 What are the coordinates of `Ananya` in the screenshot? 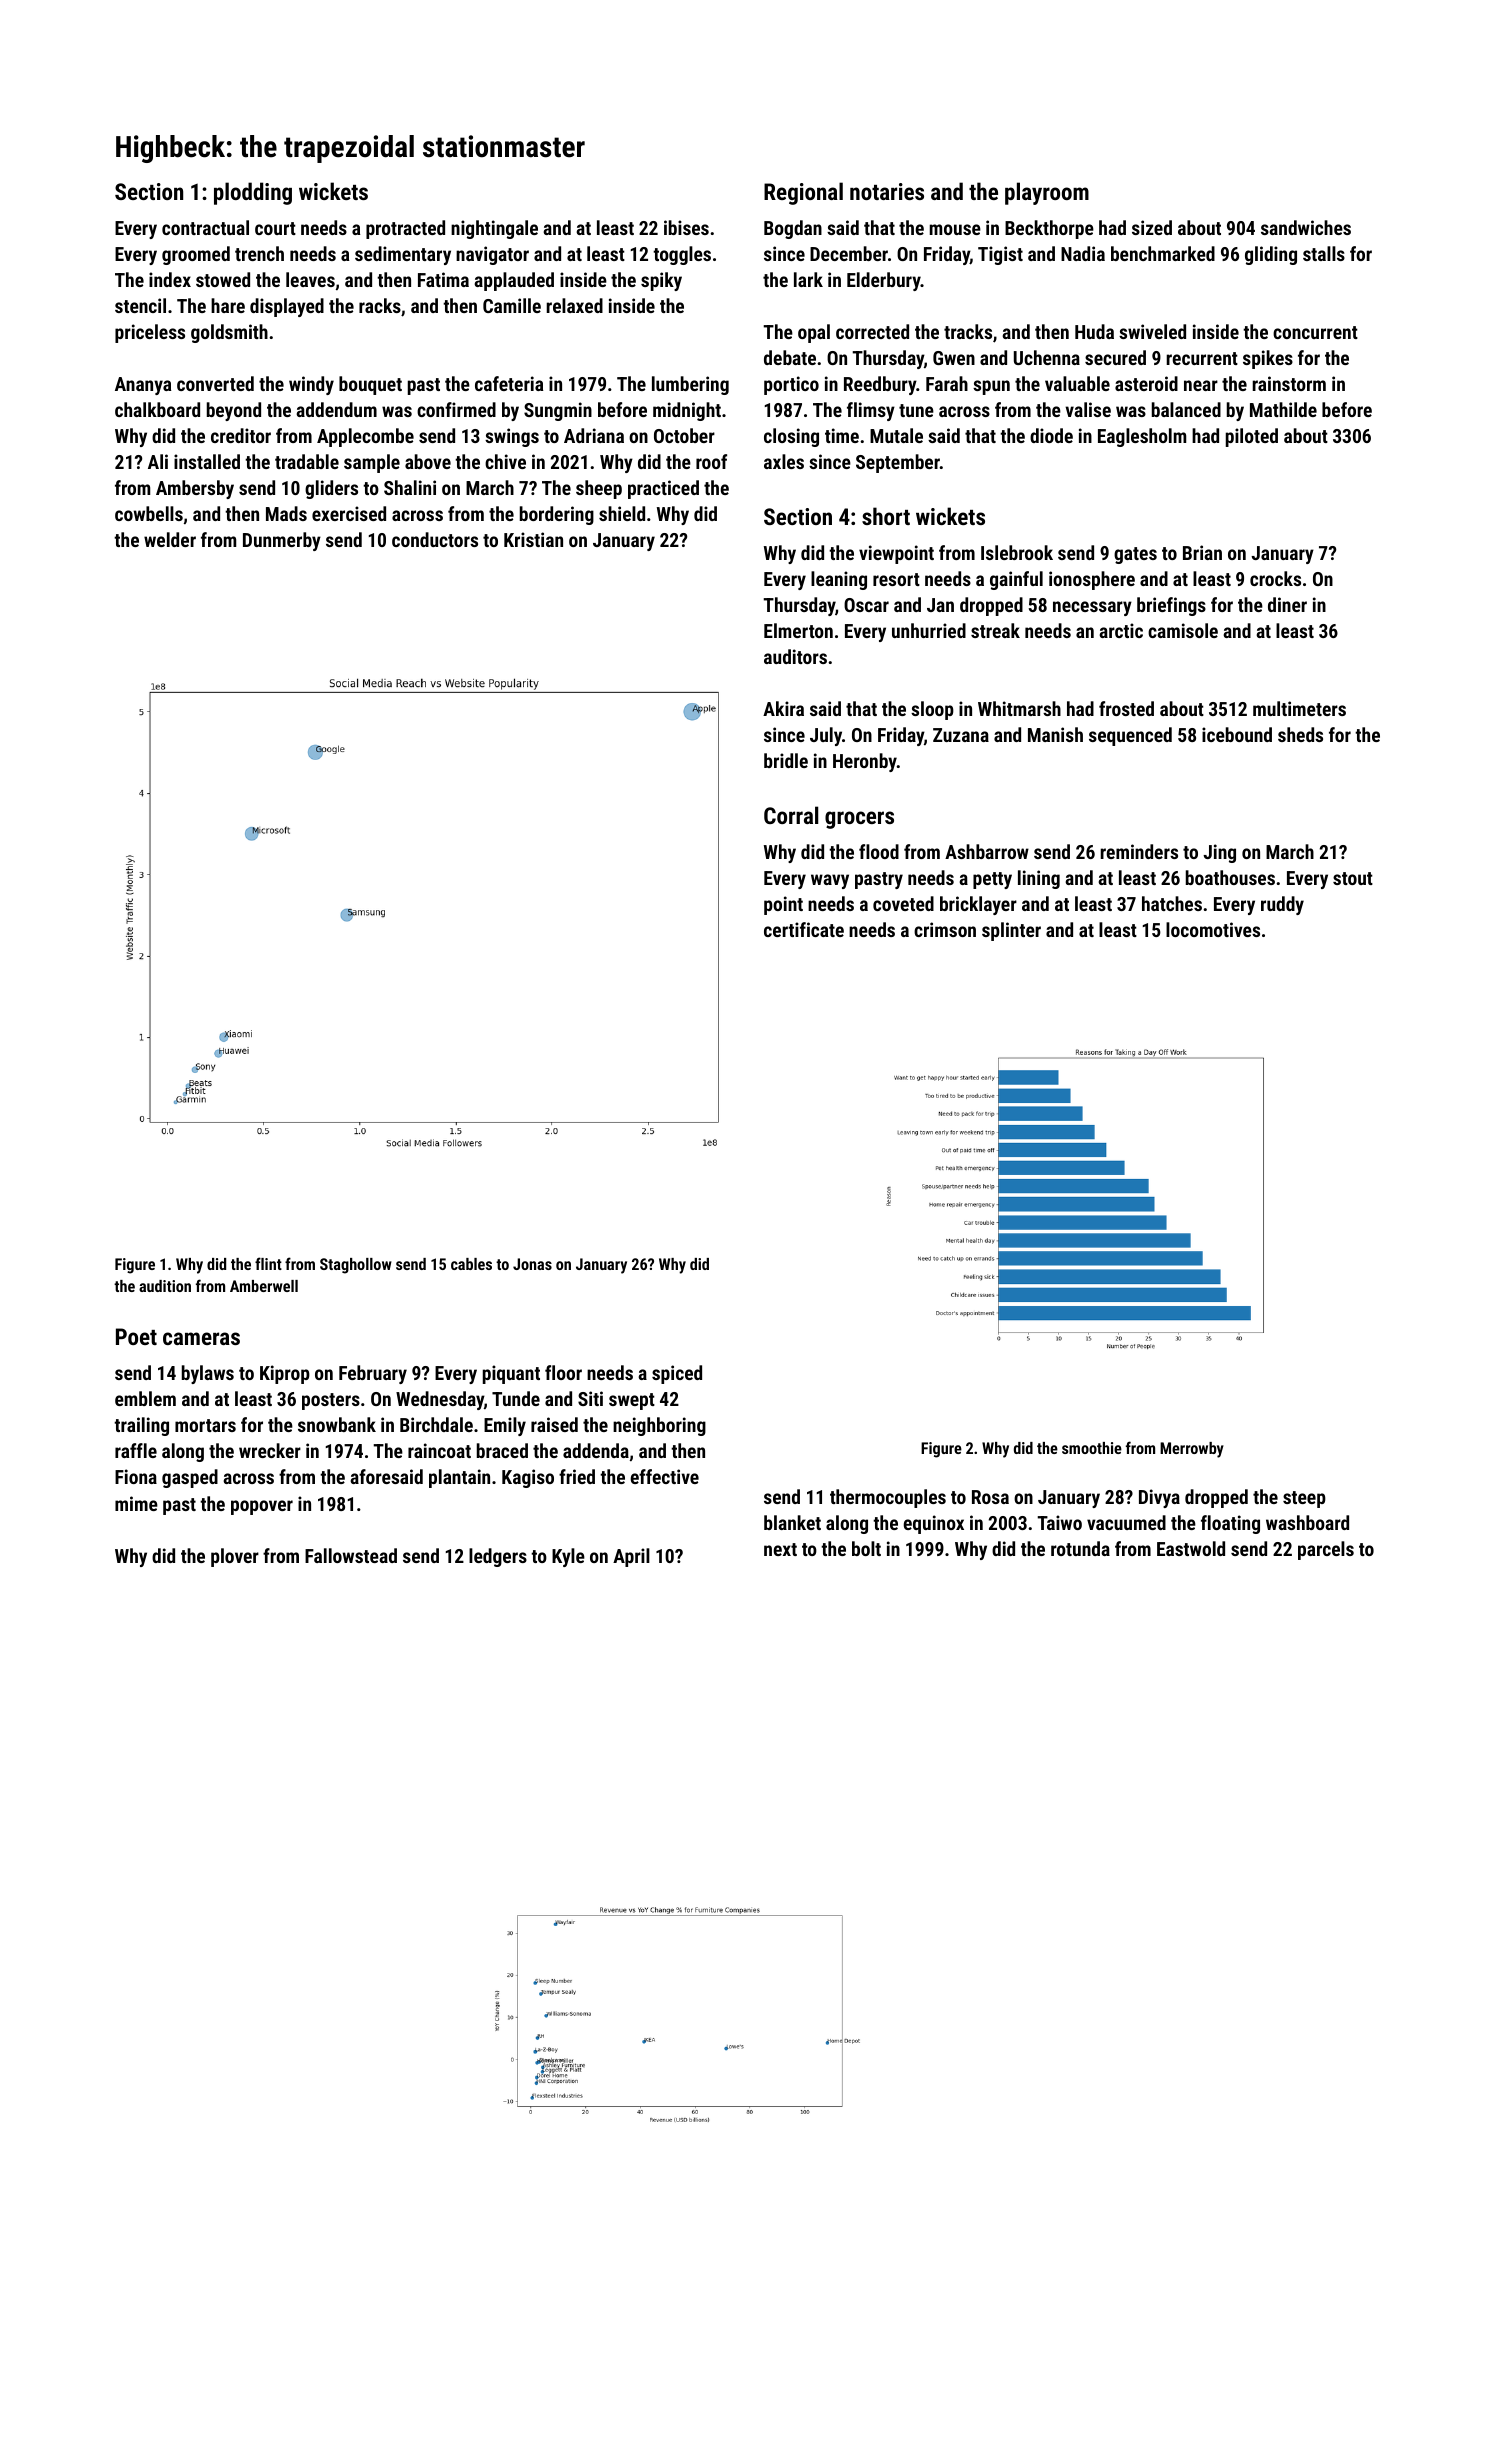 It's located at (143, 386).
